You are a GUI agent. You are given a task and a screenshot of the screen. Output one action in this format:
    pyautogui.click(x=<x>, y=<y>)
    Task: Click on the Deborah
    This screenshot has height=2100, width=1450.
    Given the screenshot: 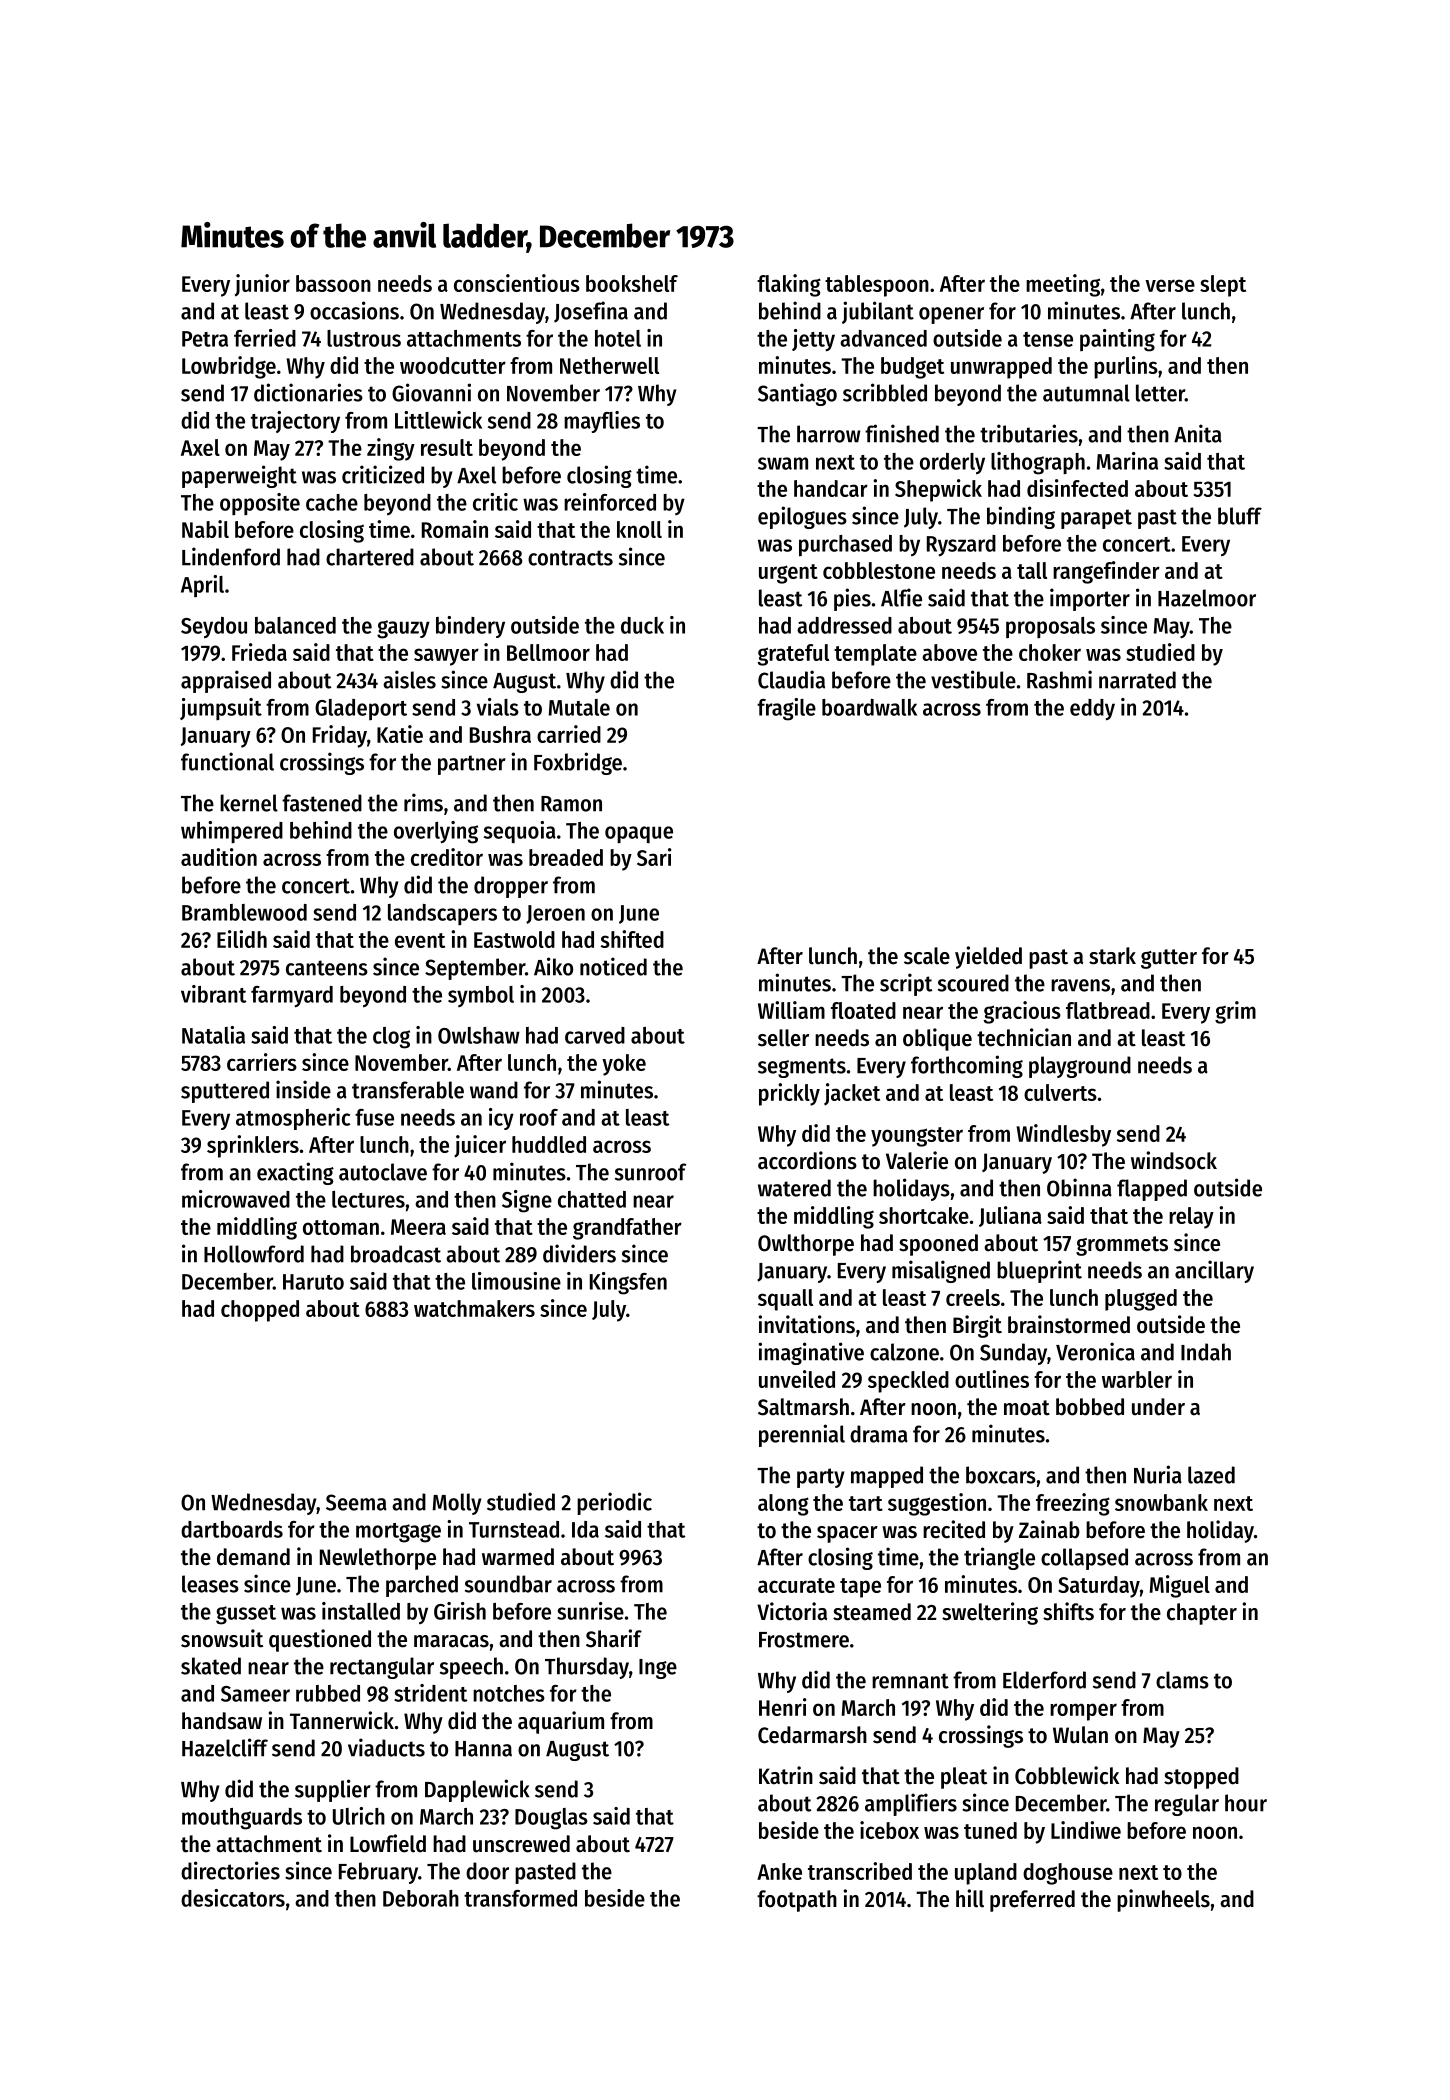 What is the action you would take?
    pyautogui.click(x=421, y=1898)
